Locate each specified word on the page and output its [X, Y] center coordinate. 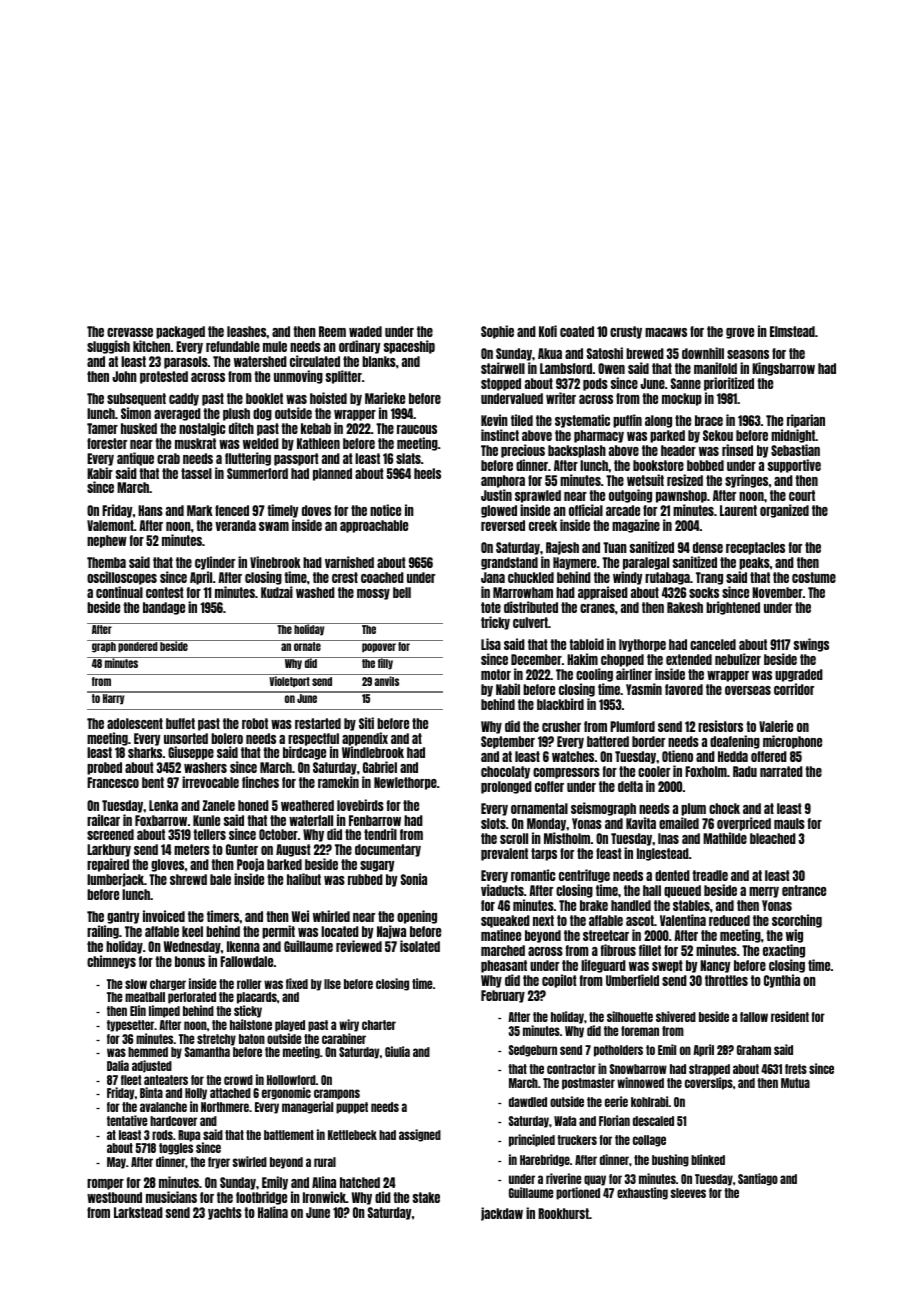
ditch [241, 428]
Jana [493, 577]
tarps [544, 854]
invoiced [164, 916]
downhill [703, 353]
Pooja [250, 865]
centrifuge [584, 876]
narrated [781, 771]
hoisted [328, 398]
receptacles [755, 548]
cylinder [215, 563]
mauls [789, 823]
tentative [127, 1120]
